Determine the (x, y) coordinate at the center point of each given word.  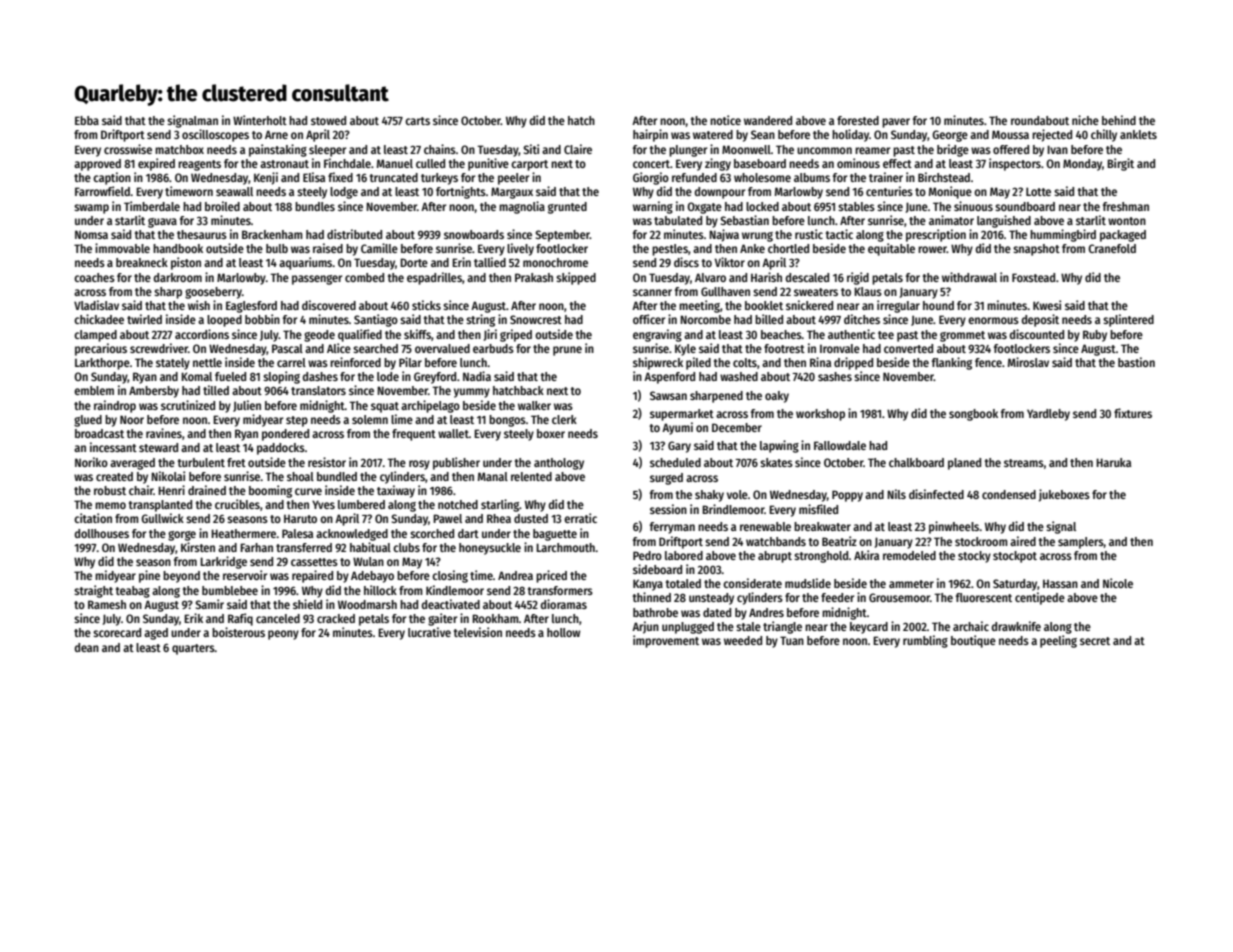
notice (725, 120)
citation (93, 518)
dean (87, 647)
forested (858, 120)
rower (932, 249)
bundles (315, 206)
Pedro (647, 555)
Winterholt (260, 120)
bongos (507, 421)
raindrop (115, 406)
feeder (837, 597)
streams (1024, 463)
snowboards (474, 234)
